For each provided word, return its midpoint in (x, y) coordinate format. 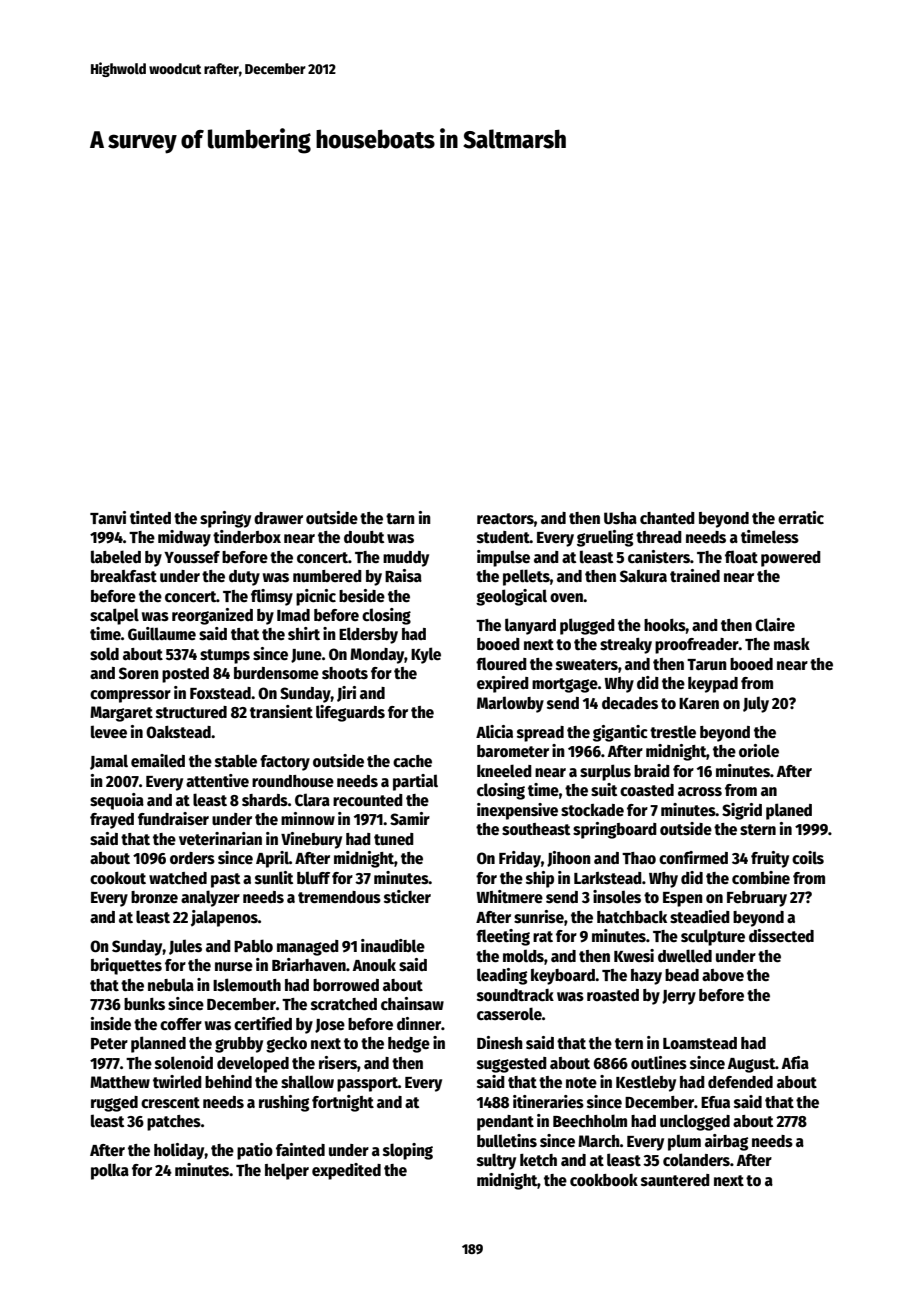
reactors (505, 519)
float (741, 557)
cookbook (604, 1180)
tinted (150, 517)
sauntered (675, 1180)
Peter (109, 1044)
